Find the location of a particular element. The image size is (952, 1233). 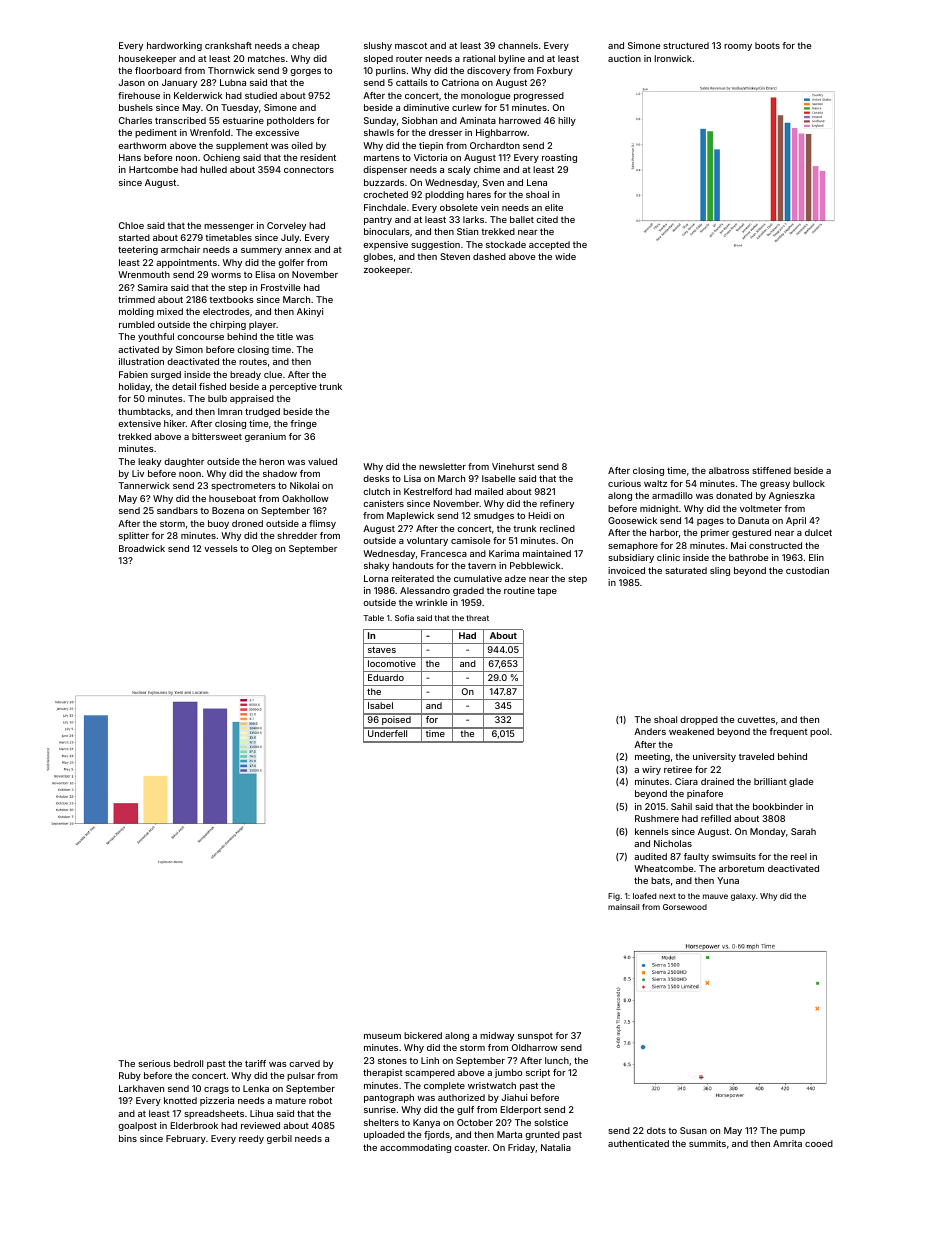

gerbil is located at coordinates (279, 1139).
